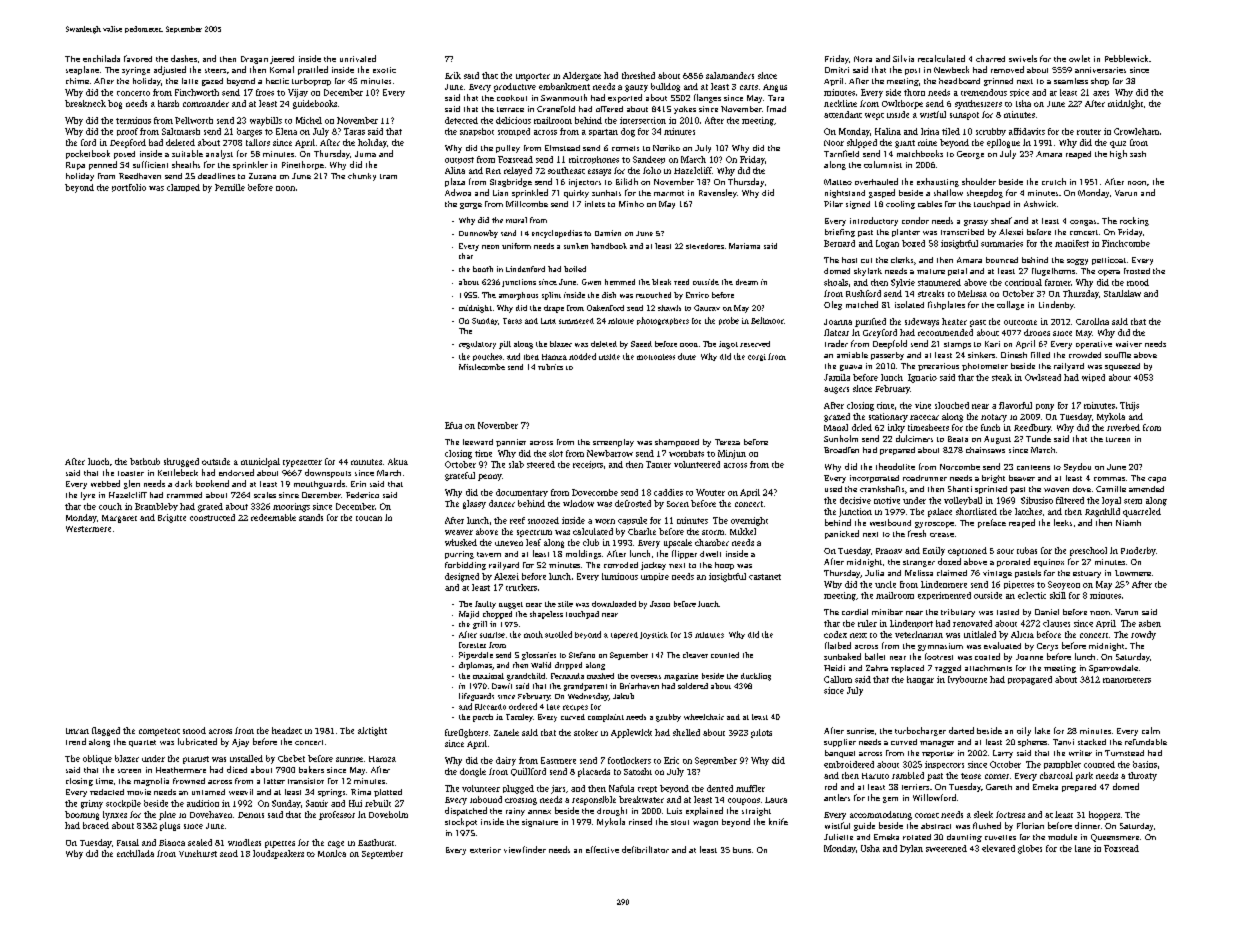 This page has width=1233, height=952. I want to click on Stanislaw, so click(1122, 293).
